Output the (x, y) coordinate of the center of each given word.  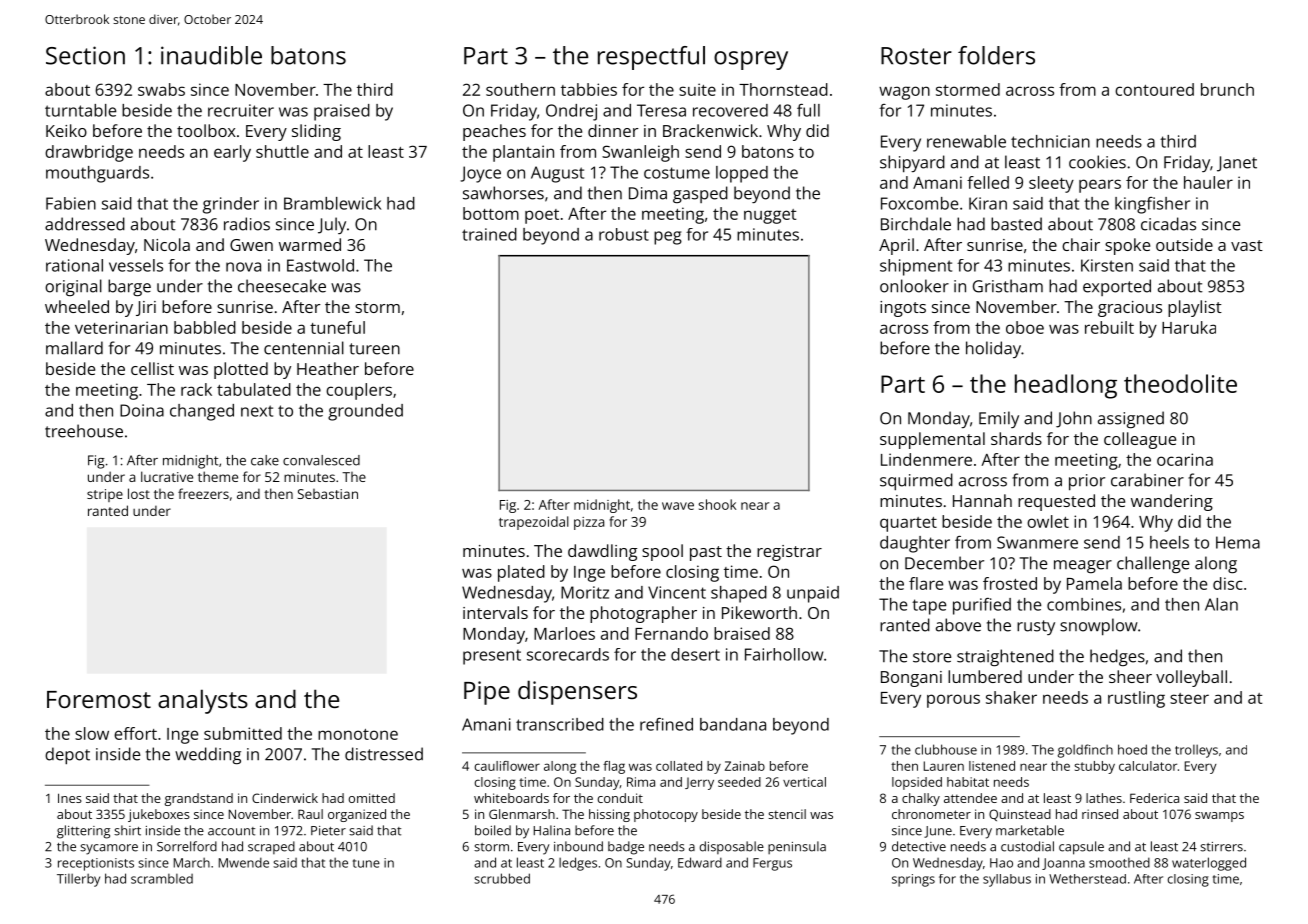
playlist (1195, 308)
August (557, 174)
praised (342, 112)
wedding (208, 755)
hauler (1208, 182)
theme (218, 476)
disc (1228, 583)
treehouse (84, 431)
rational (74, 265)
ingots (903, 309)
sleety (1051, 184)
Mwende (244, 862)
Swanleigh (640, 153)
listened (992, 766)
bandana (733, 724)
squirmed (916, 482)
